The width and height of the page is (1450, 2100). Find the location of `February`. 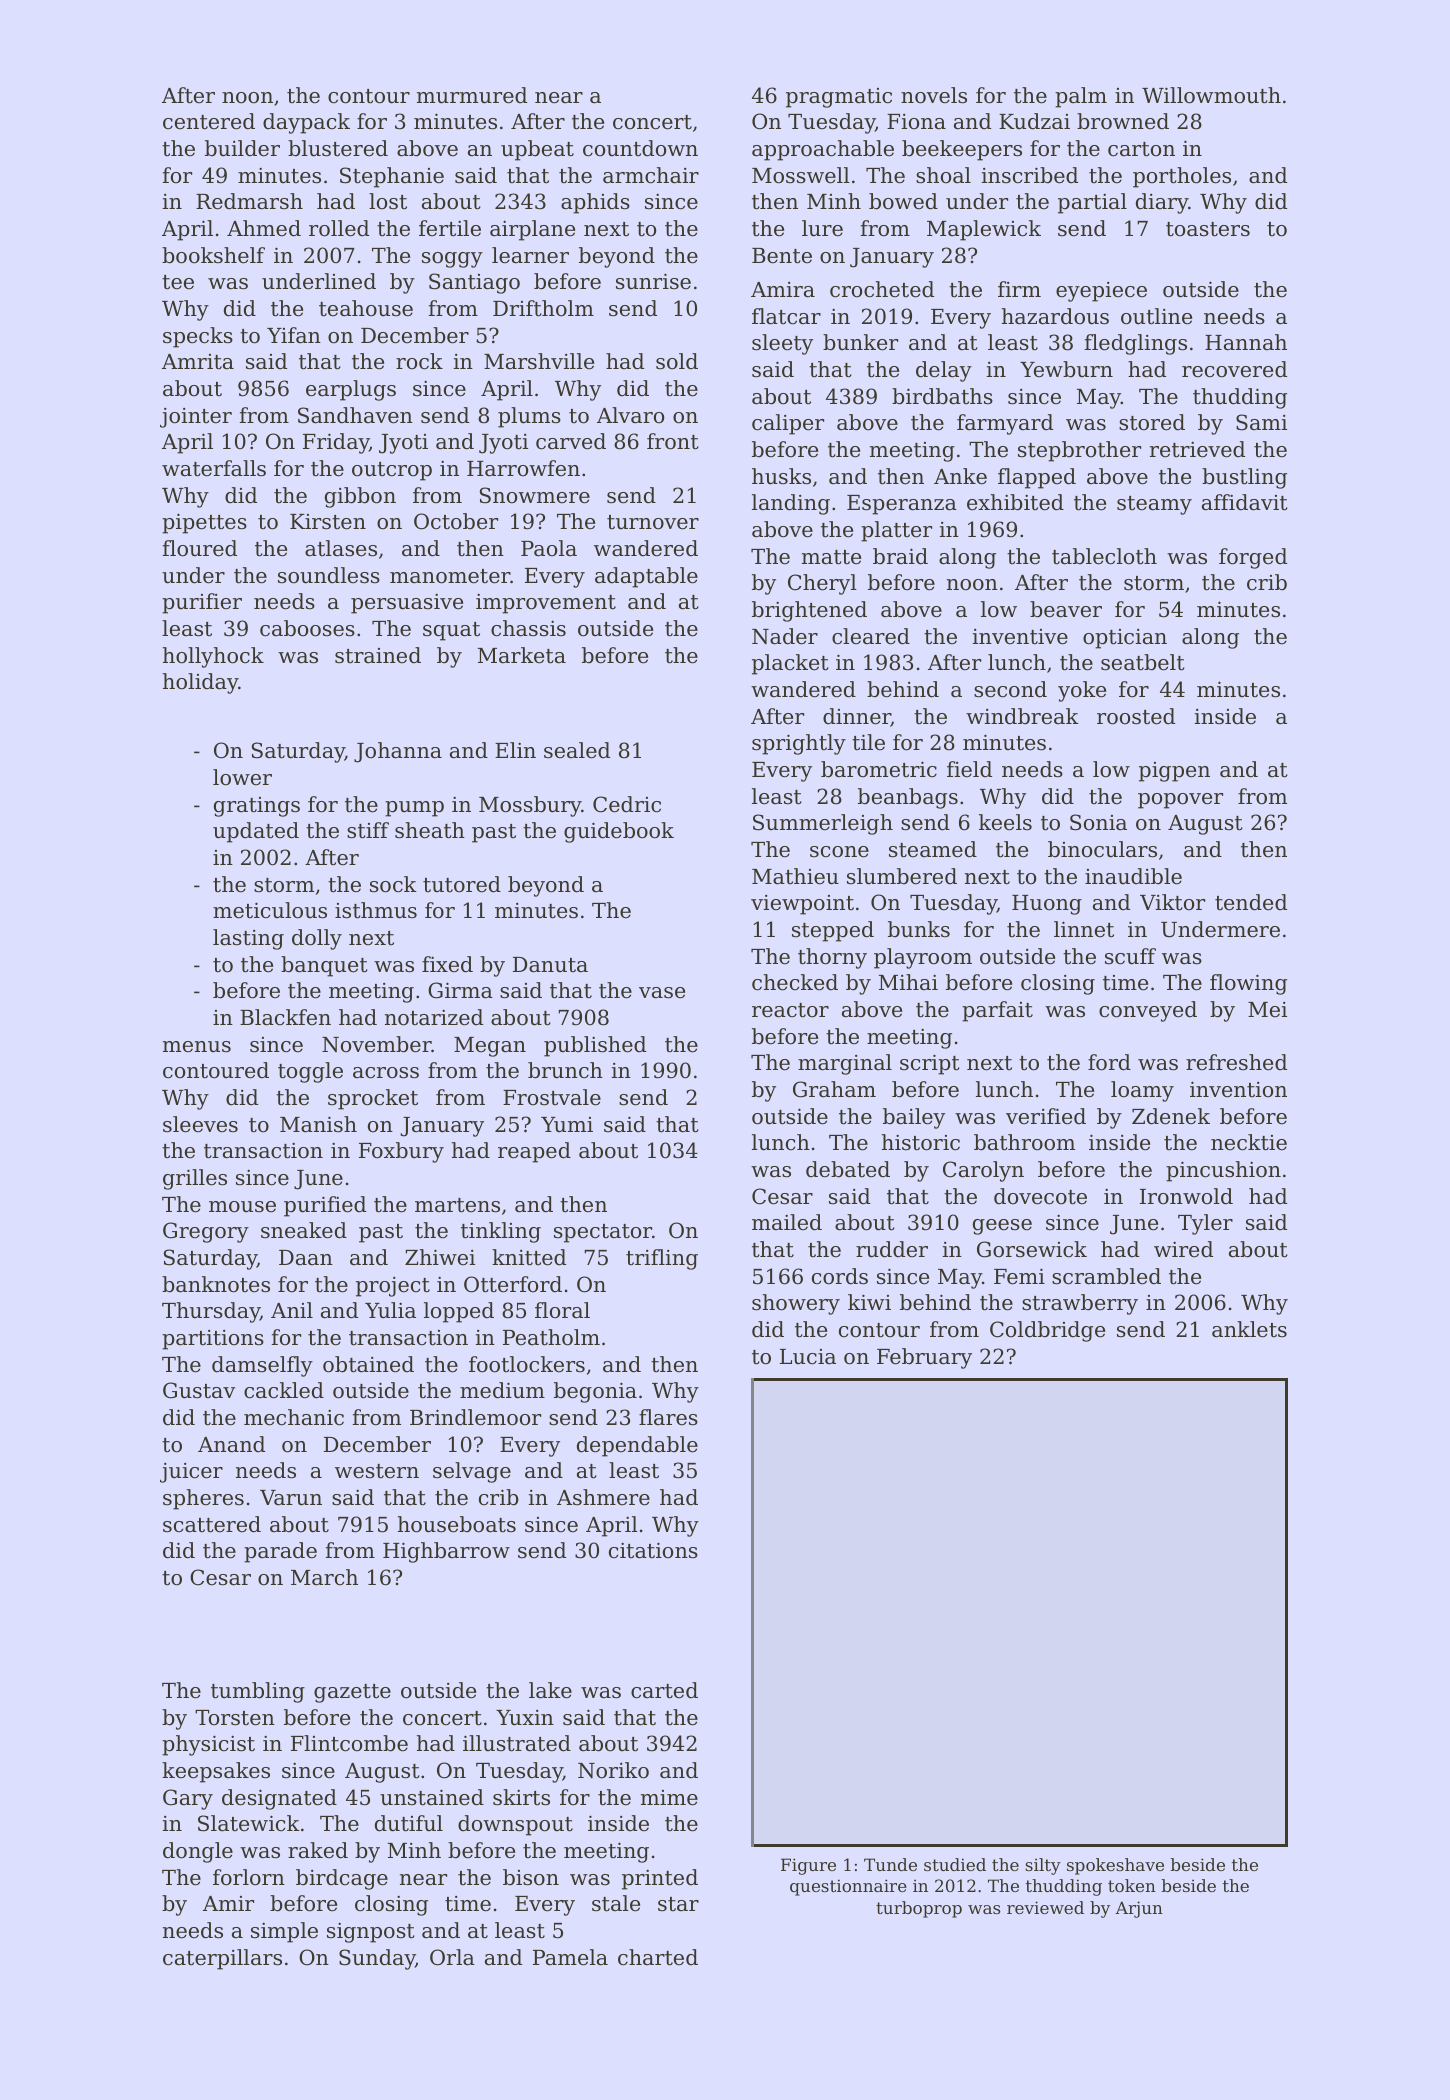

February is located at coordinates (924, 1358).
